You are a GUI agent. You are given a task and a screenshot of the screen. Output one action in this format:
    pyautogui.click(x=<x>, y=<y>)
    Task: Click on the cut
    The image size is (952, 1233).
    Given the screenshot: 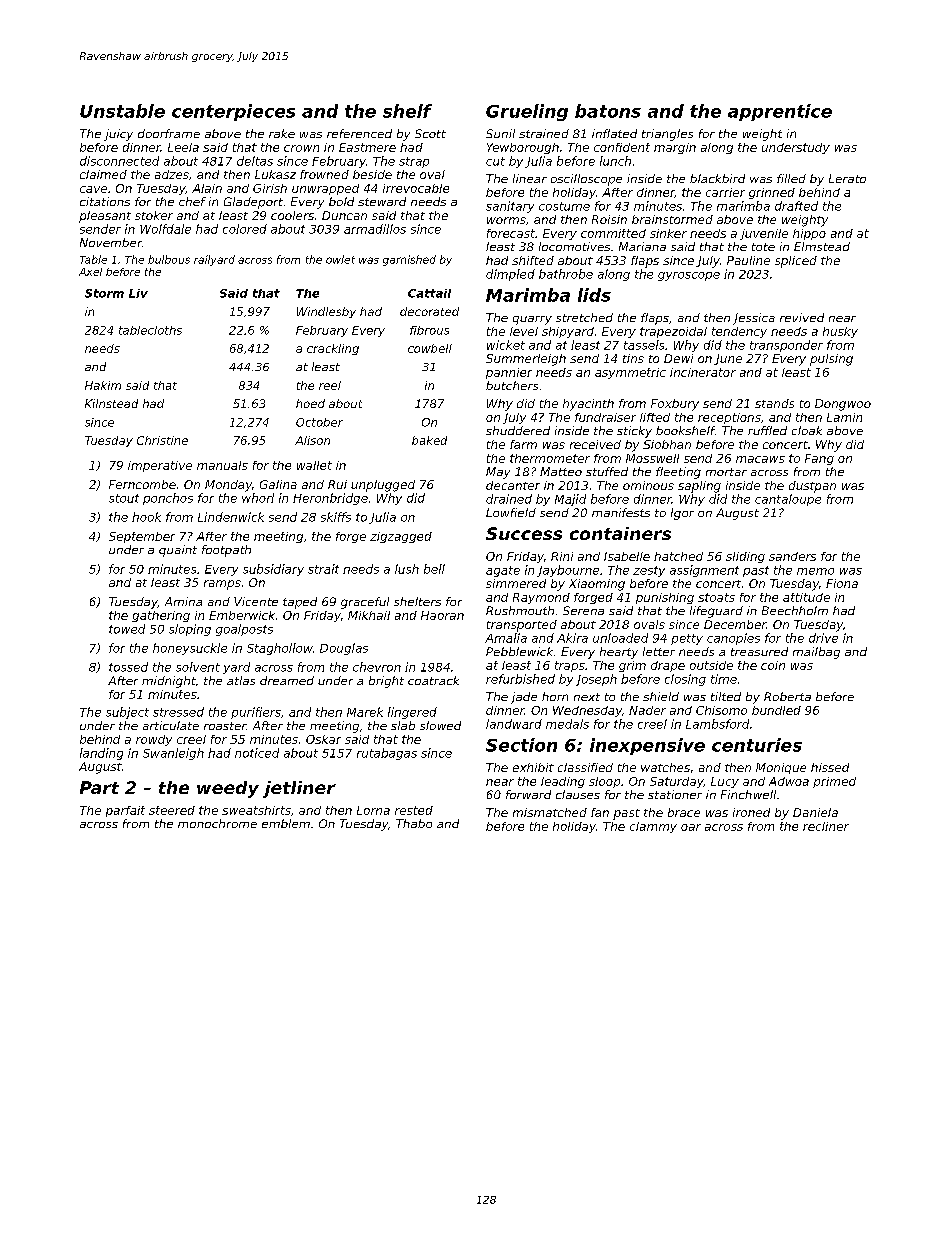 What is the action you would take?
    pyautogui.click(x=495, y=161)
